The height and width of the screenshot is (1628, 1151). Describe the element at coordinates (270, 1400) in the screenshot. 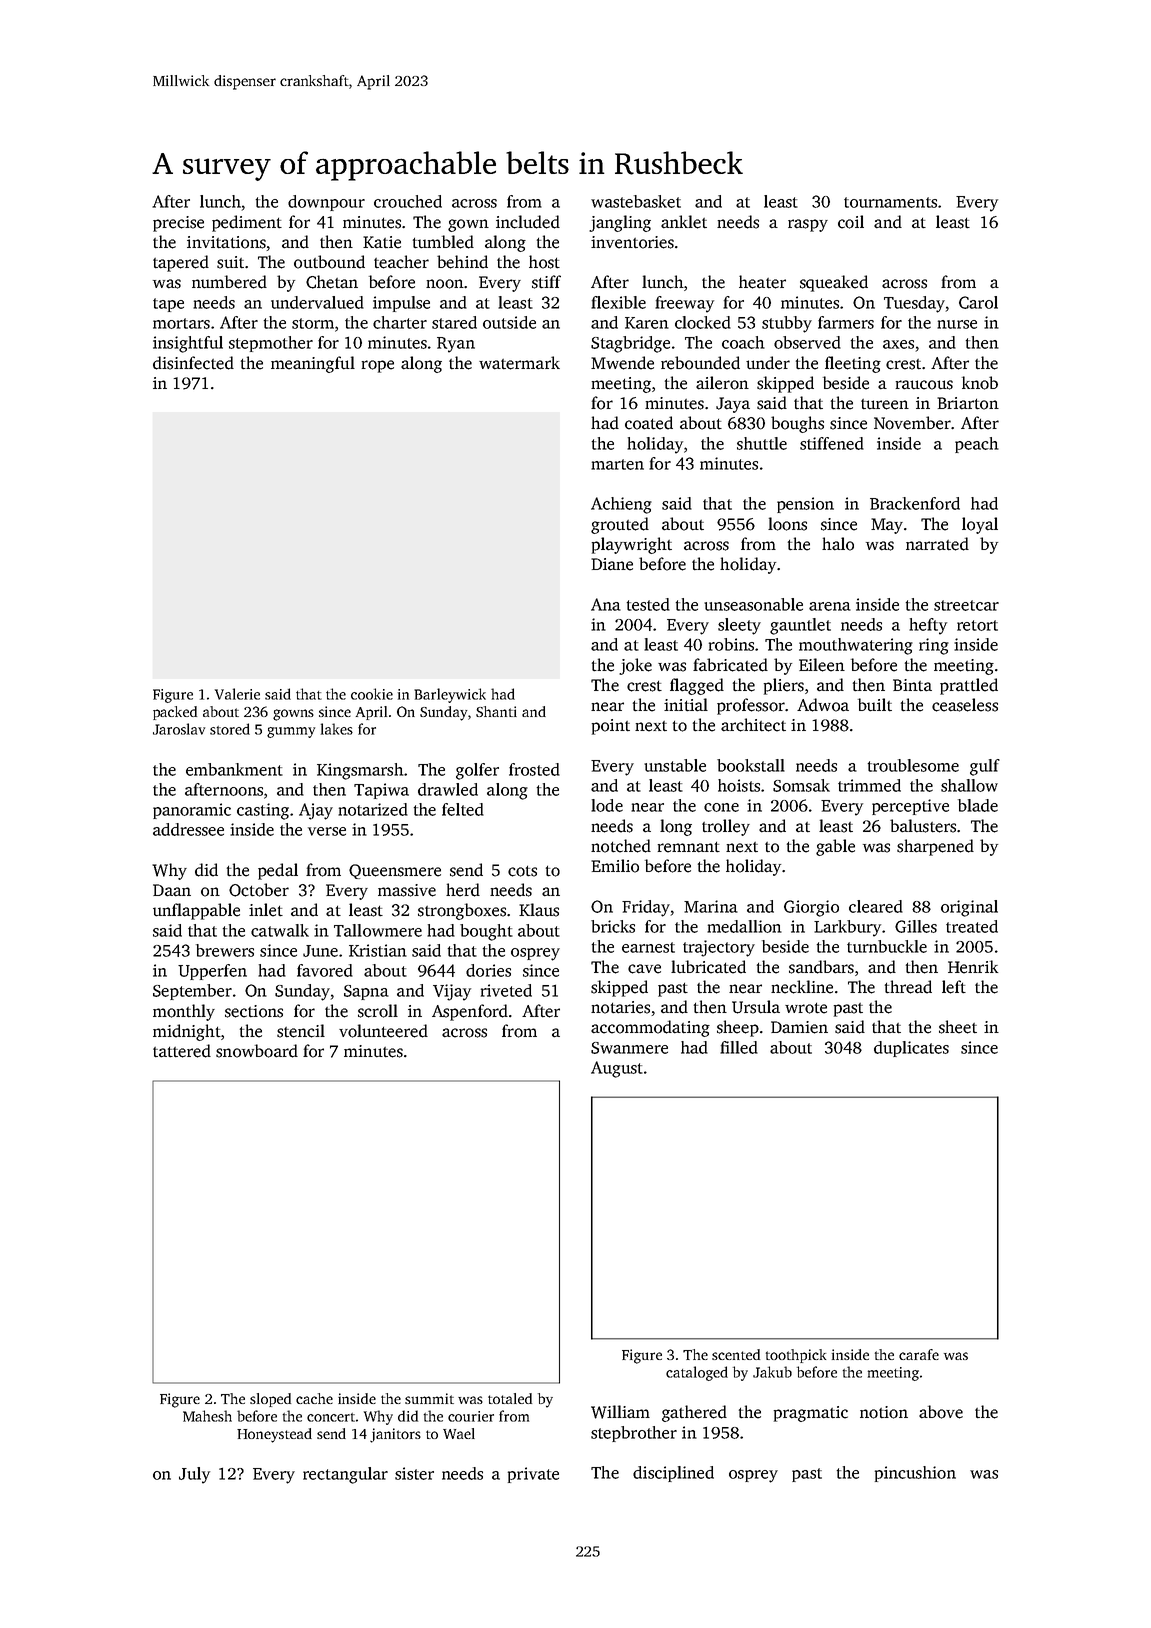

I see `sloped` at that location.
